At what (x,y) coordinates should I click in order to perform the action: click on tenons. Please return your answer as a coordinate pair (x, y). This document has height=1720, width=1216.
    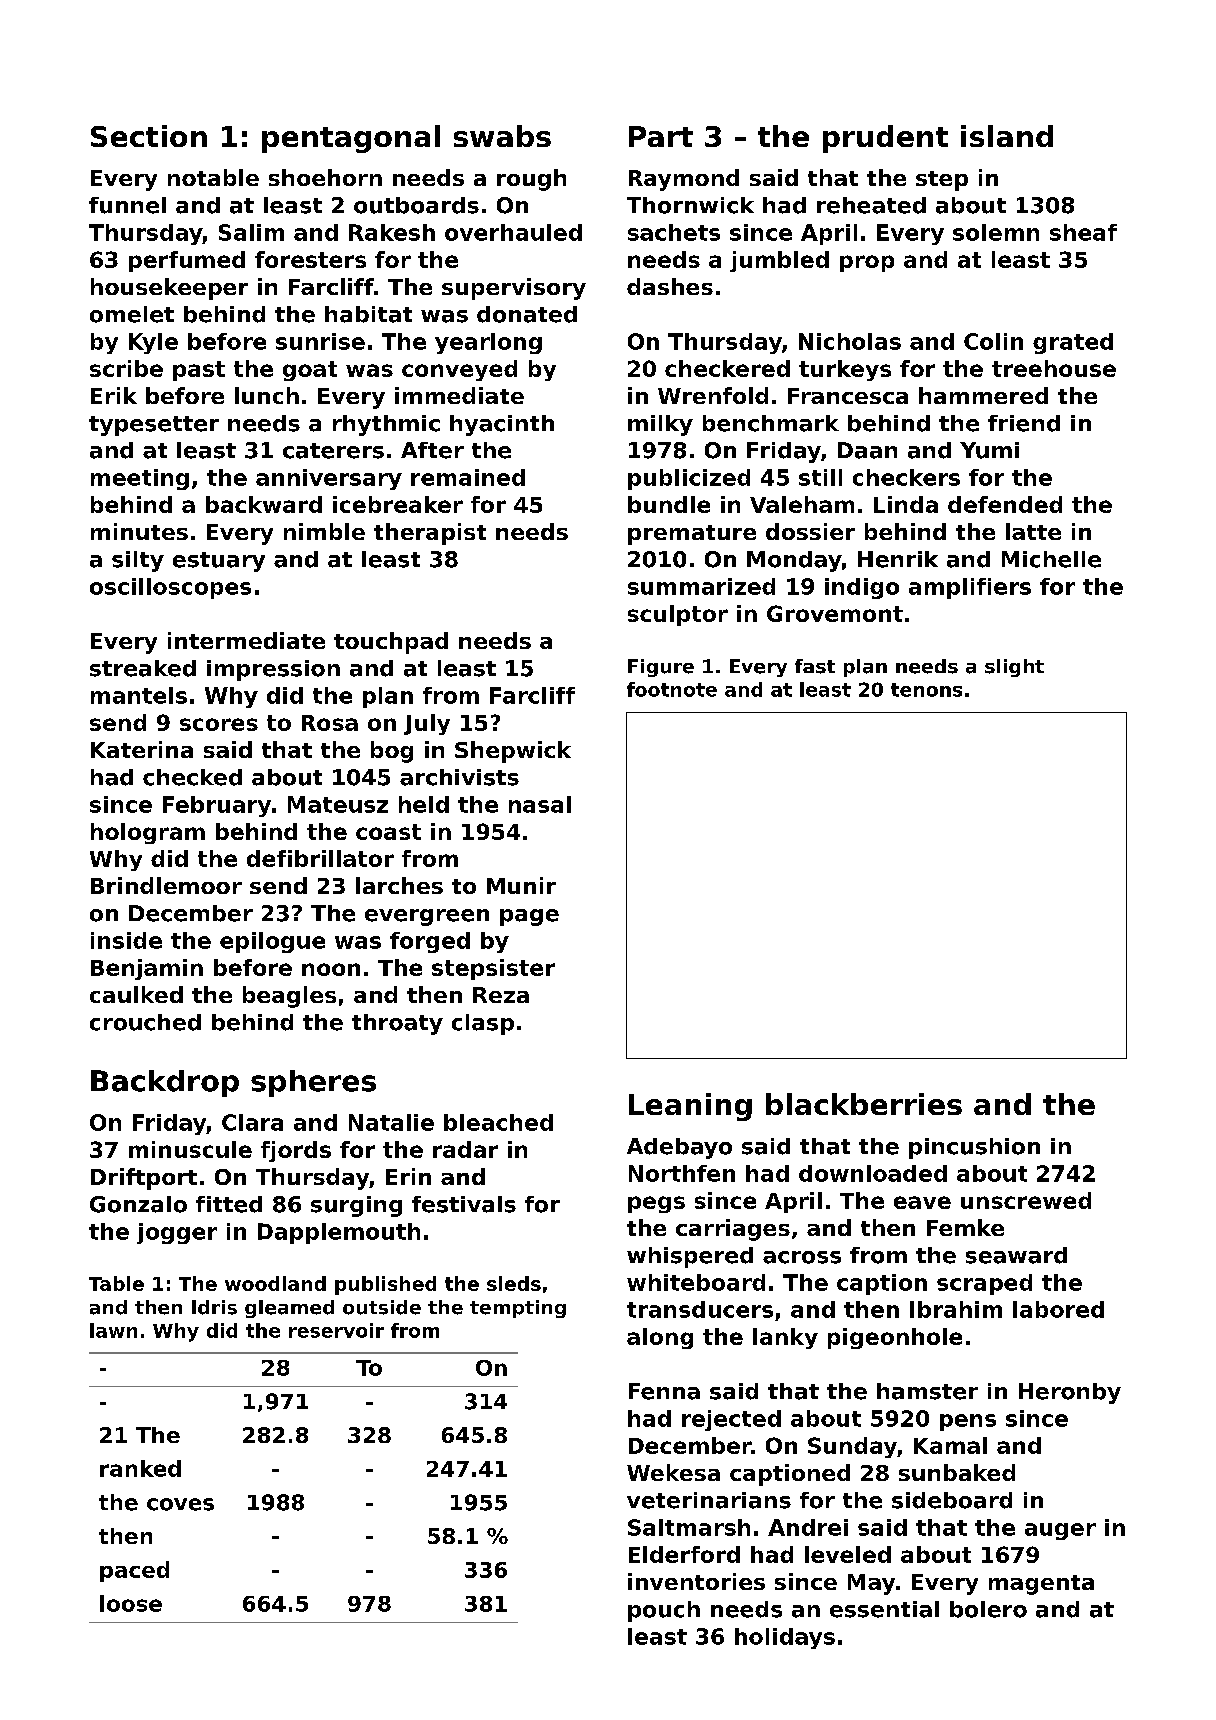
    Looking at the image, I should click on (926, 690).
